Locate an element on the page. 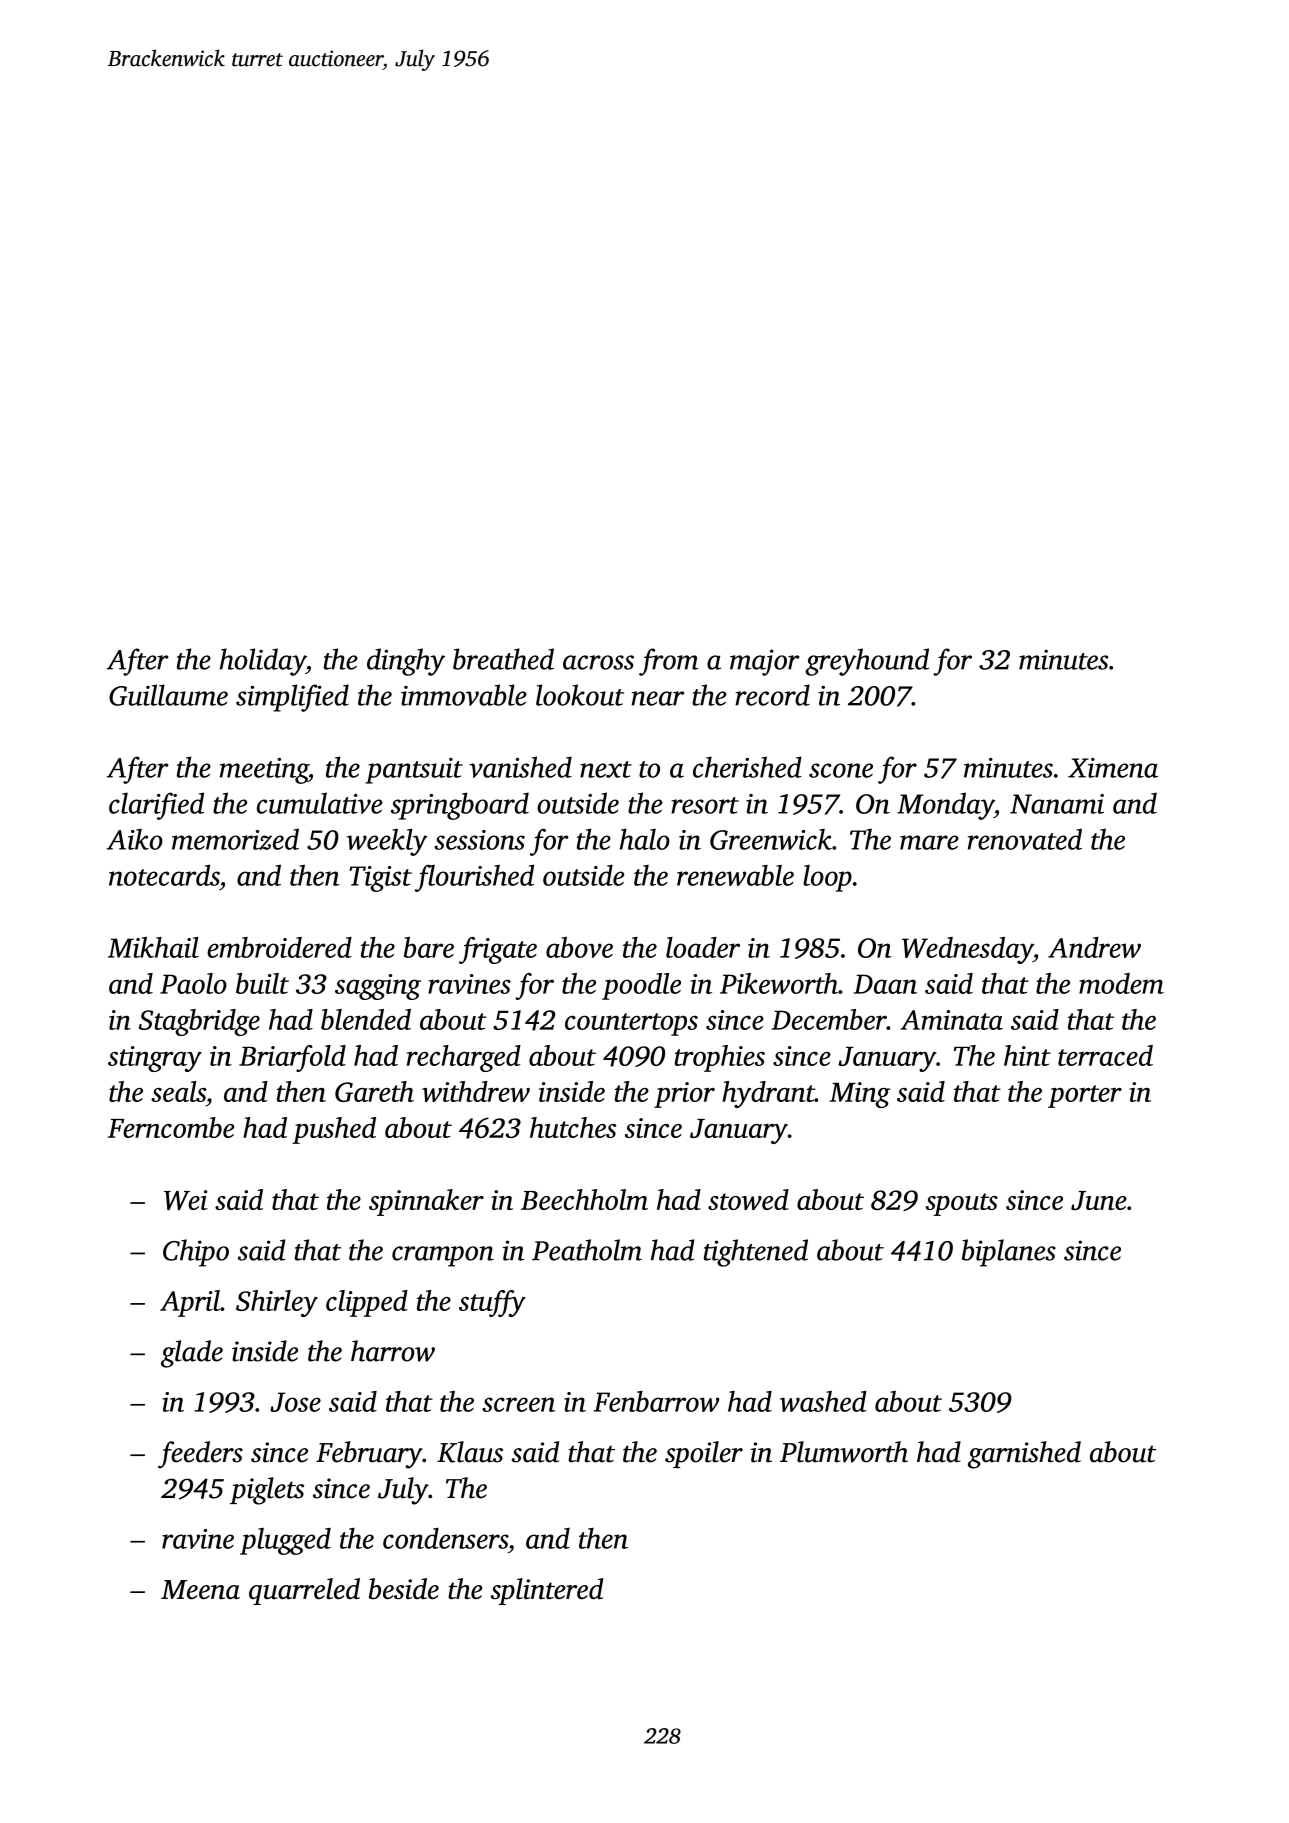 The image size is (1289, 1823). garnished is located at coordinates (1024, 1455).
